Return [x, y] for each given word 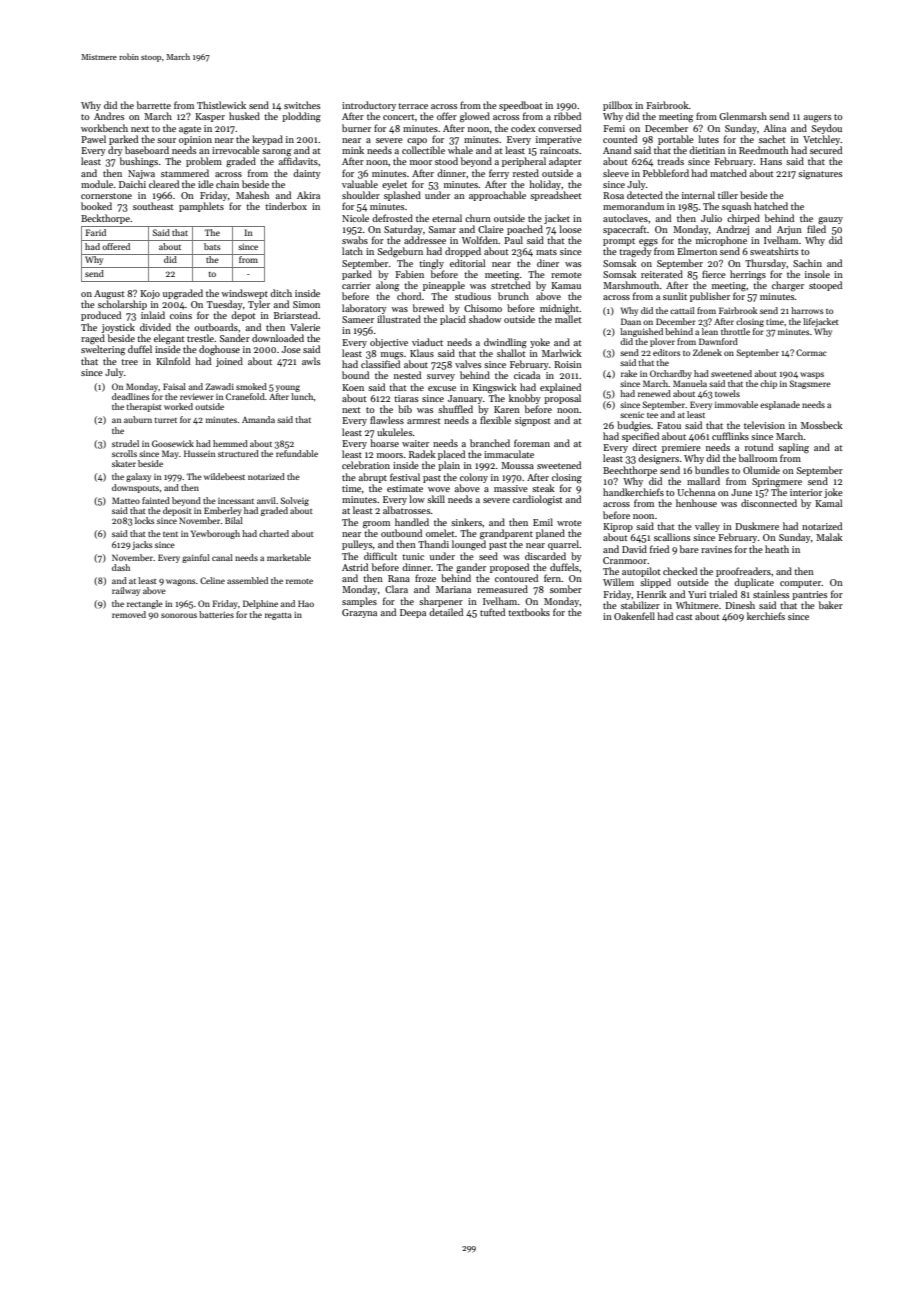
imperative [559, 140]
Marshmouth [631, 285]
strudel [125, 443]
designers [658, 459]
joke [833, 493]
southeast [153, 206]
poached [525, 230]
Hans [771, 161]
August [109, 295]
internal [698, 195]
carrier [356, 285]
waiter [415, 443]
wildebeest [224, 476]
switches [302, 105]
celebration [366, 465]
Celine [212, 580]
